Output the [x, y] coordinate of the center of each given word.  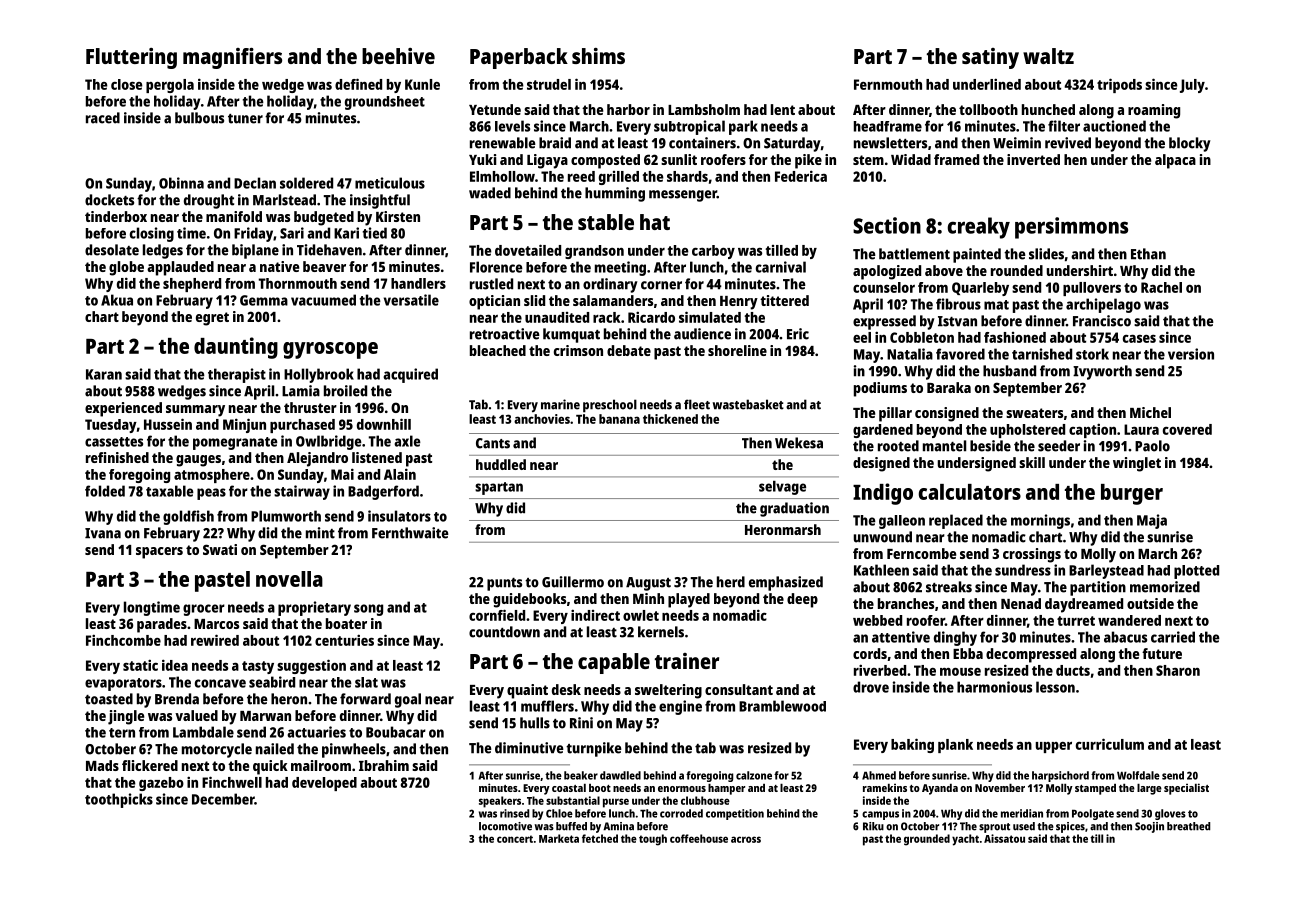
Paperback [519, 58]
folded [105, 491]
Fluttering [131, 58]
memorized [1165, 587]
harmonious [994, 687]
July [1192, 86]
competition [735, 814]
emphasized [786, 583]
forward [365, 699]
